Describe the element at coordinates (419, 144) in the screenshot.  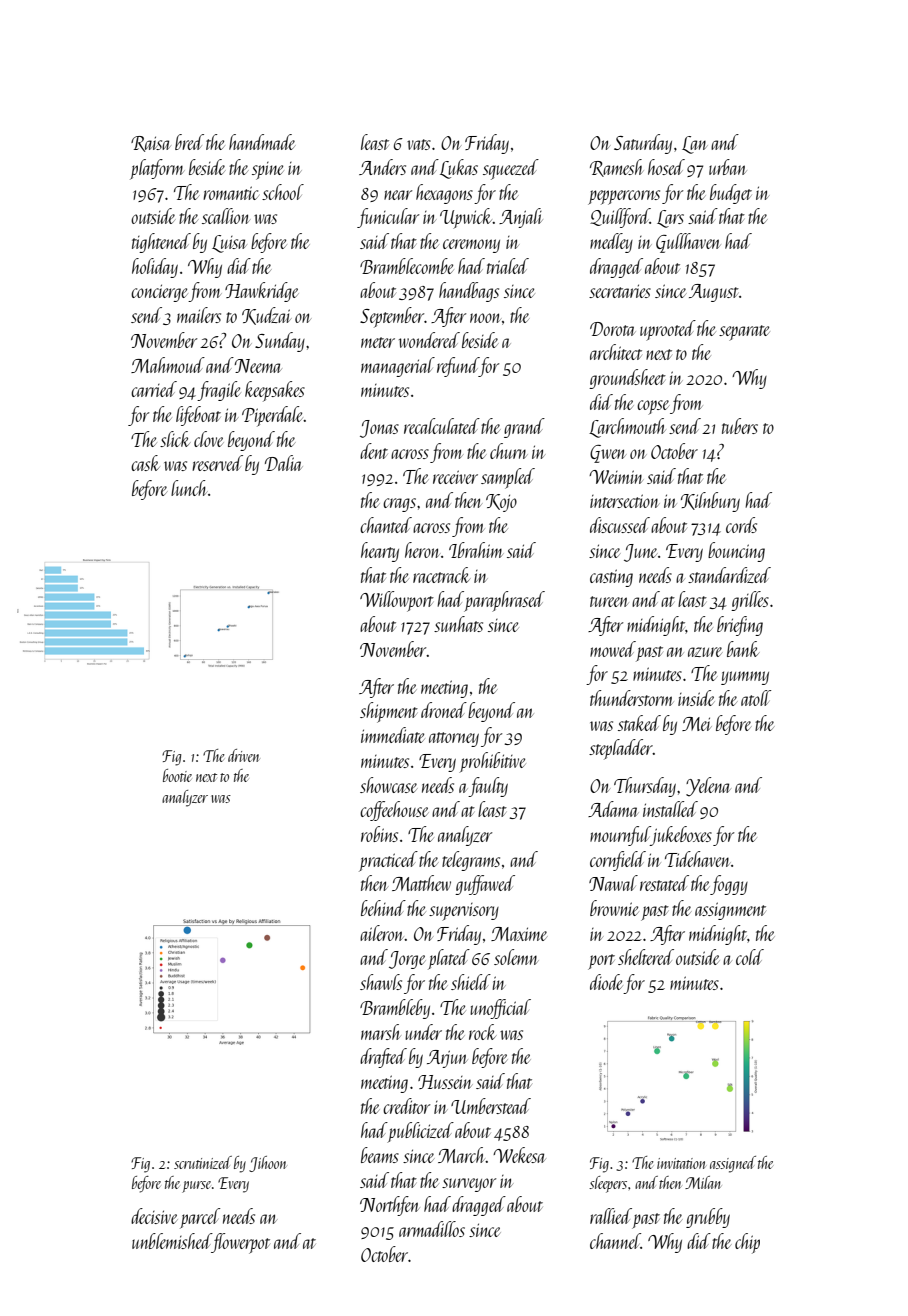
I see `vats` at that location.
